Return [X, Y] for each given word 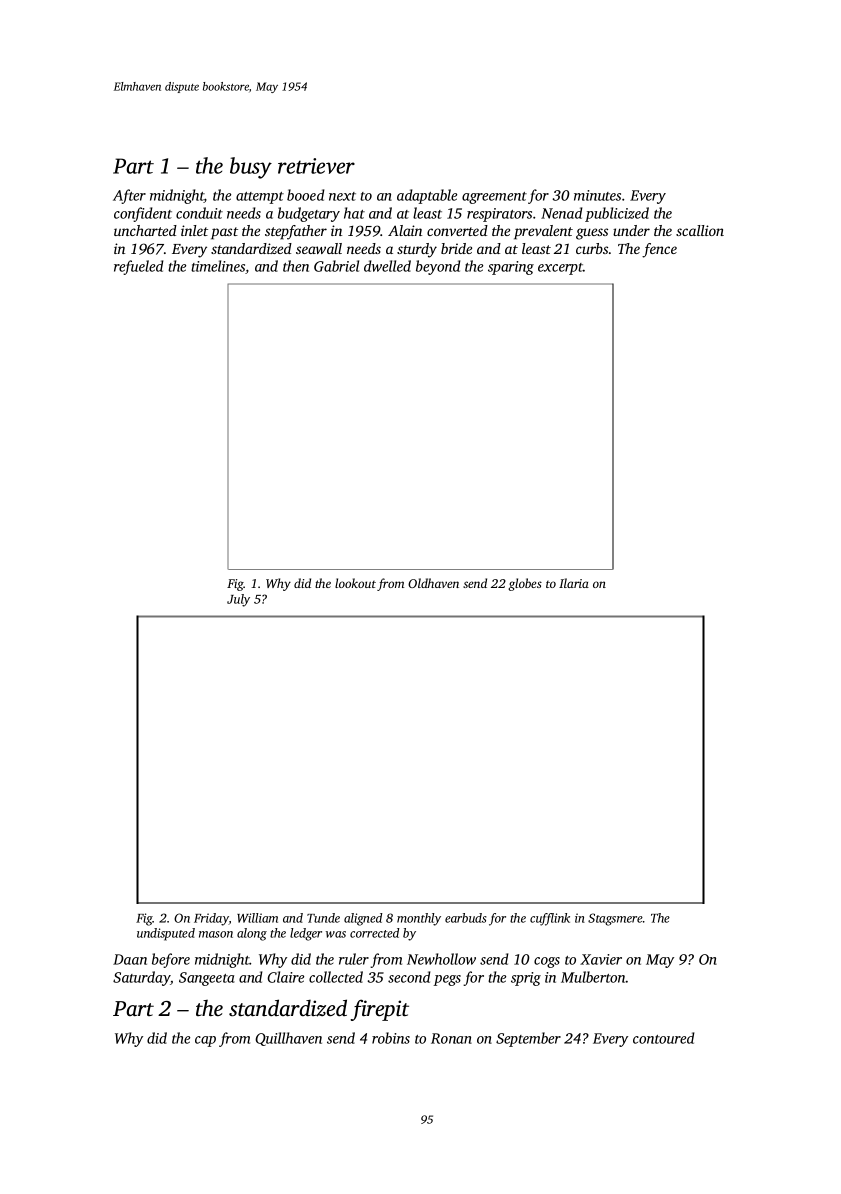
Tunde [323, 918]
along [252, 934]
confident [143, 214]
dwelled [387, 266]
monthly [419, 919]
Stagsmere [615, 919]
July [238, 600]
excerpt [560, 269]
